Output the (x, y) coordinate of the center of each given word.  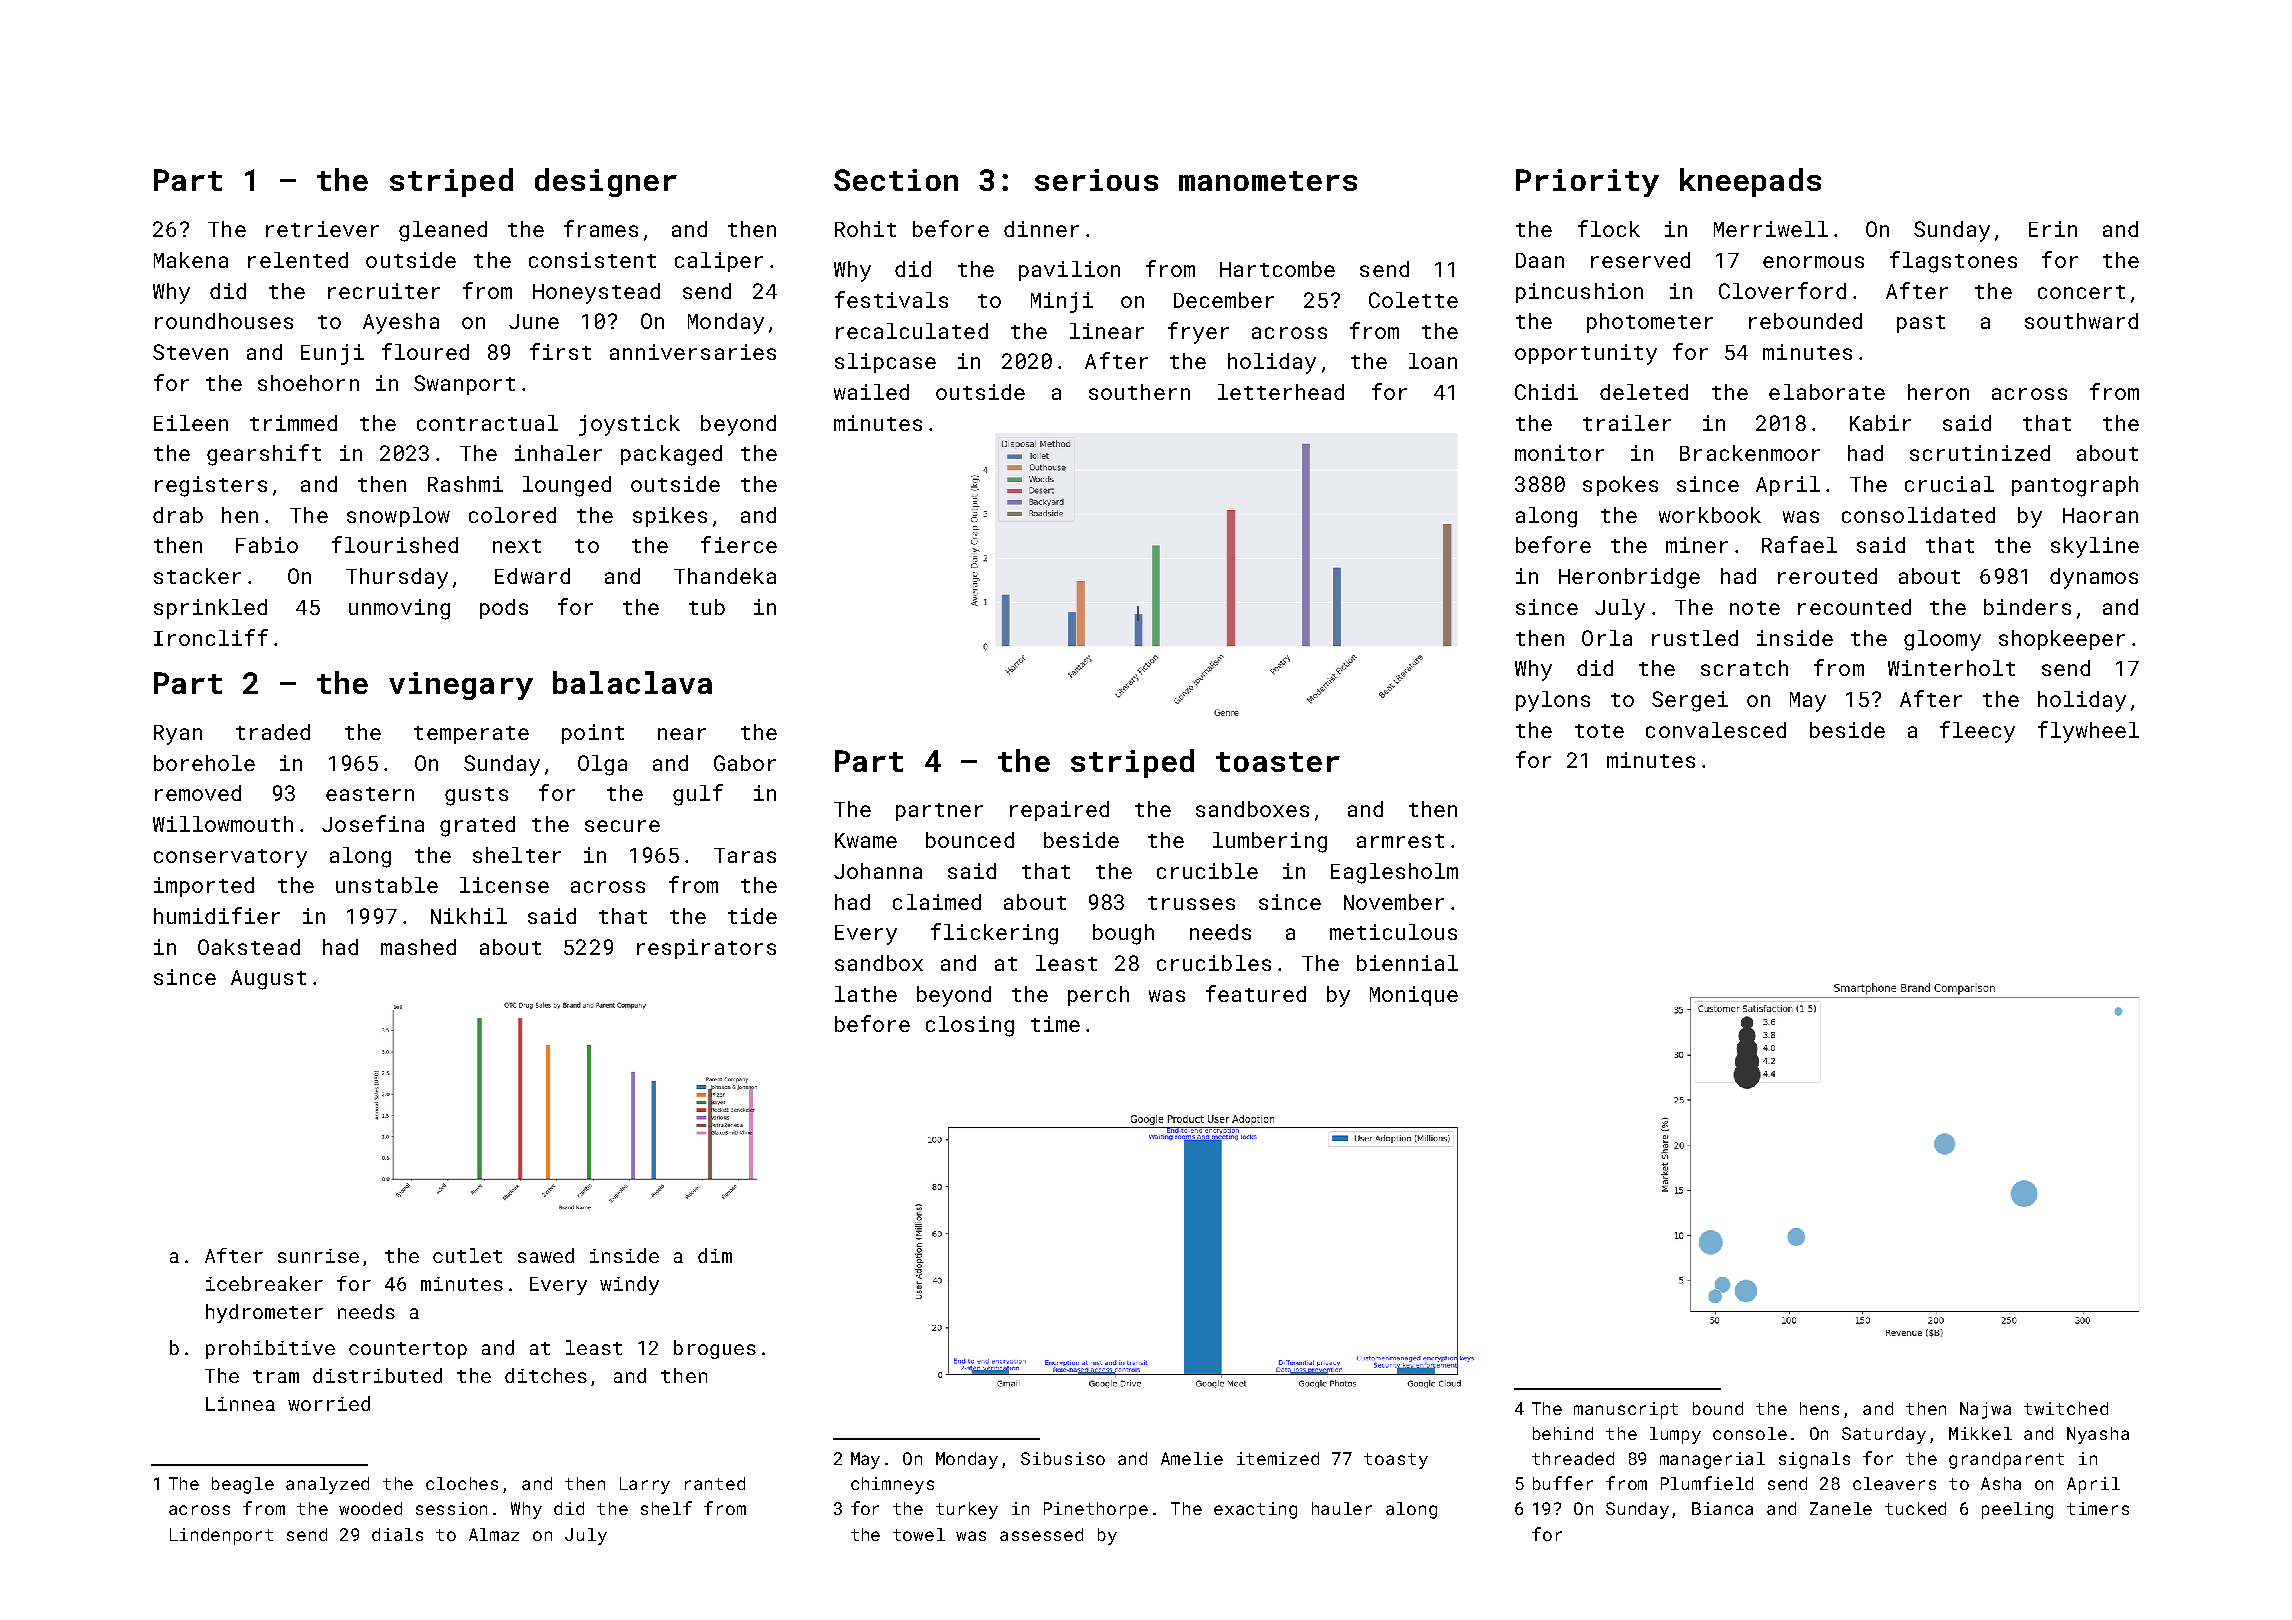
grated (477, 826)
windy (629, 1285)
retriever (322, 229)
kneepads (1750, 182)
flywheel (2088, 732)
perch (1098, 996)
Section (896, 180)
